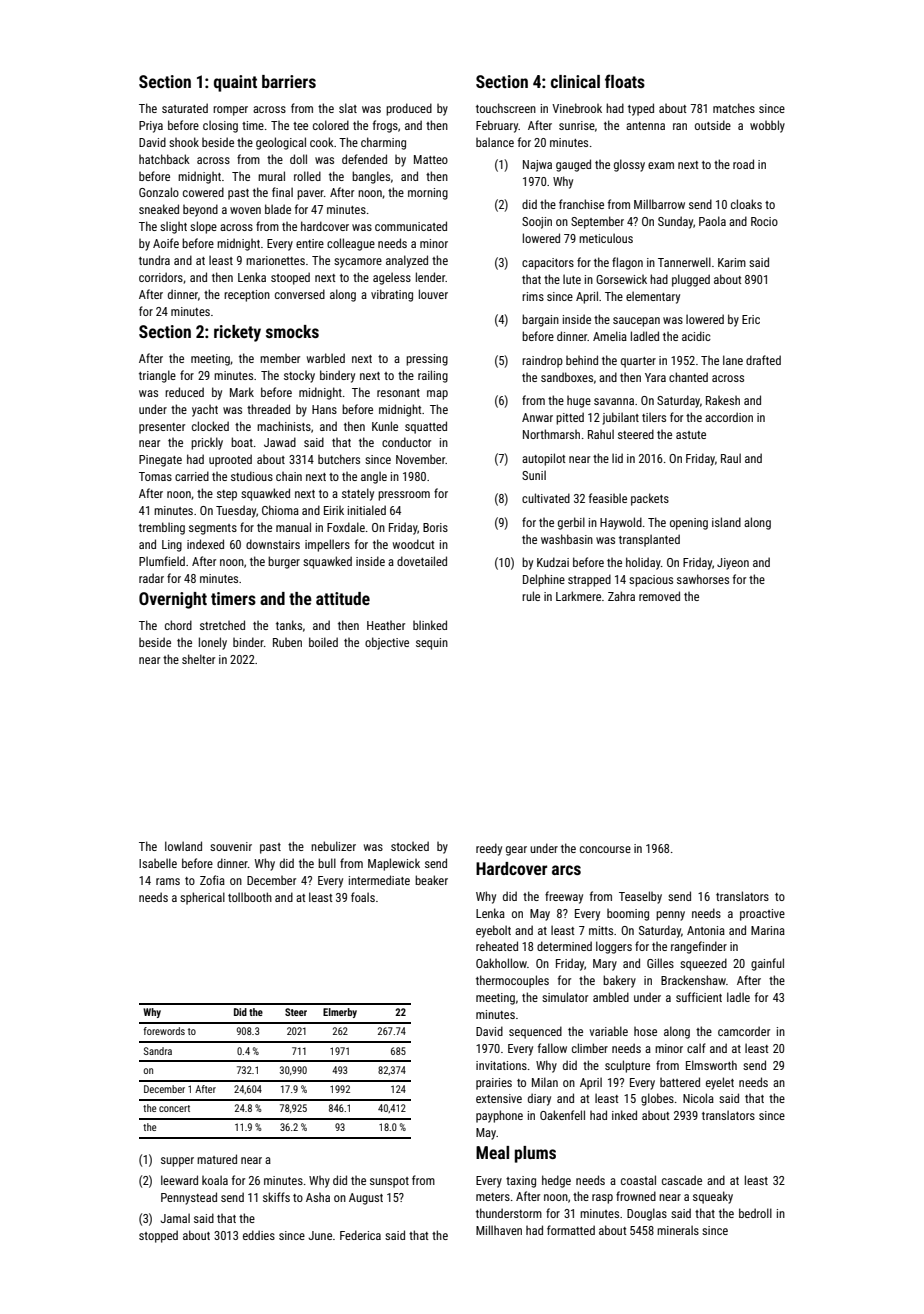 The width and height of the document is (924, 1314). I want to click on proactive, so click(762, 915).
